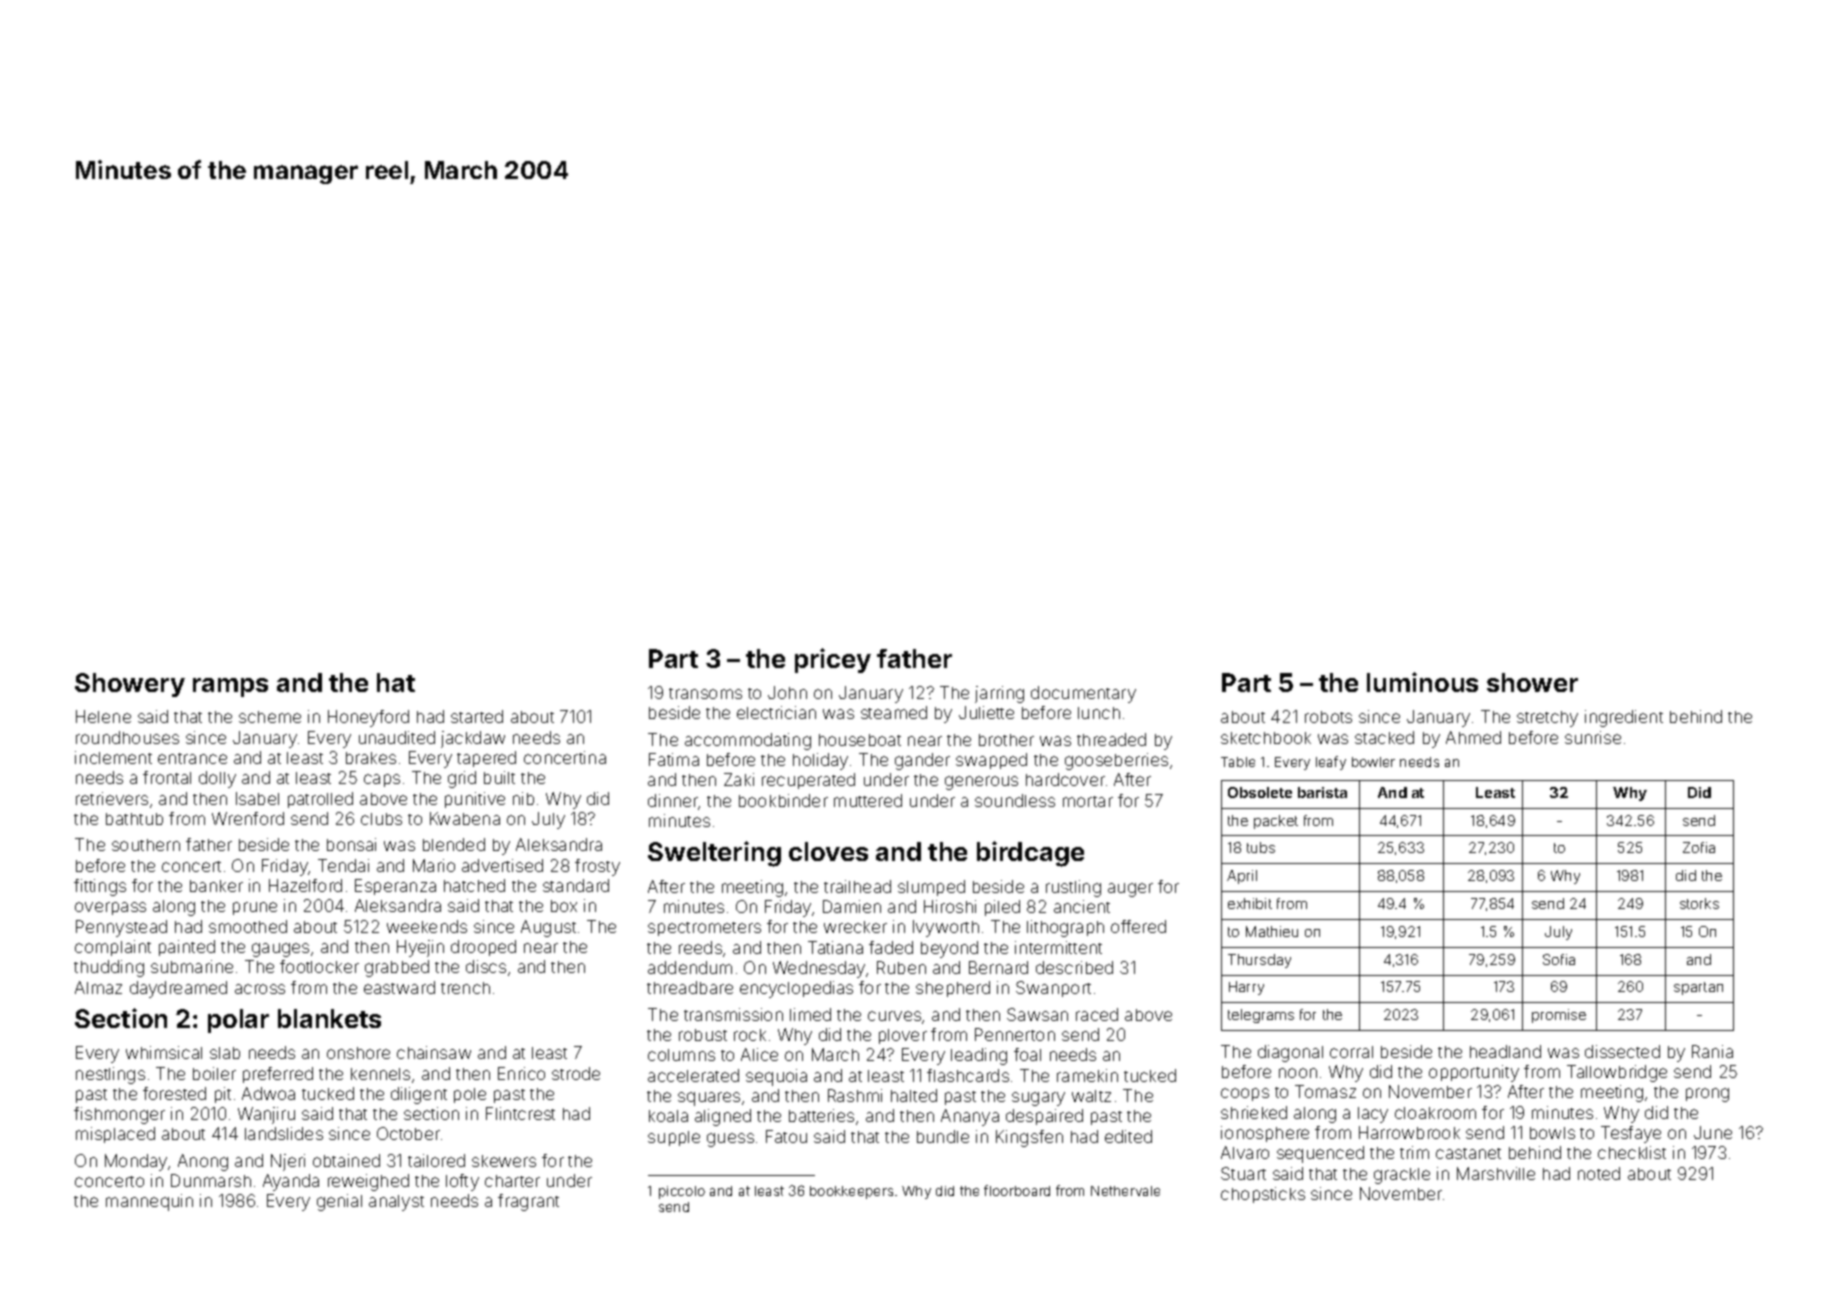  What do you see at coordinates (1250, 903) in the screenshot?
I see `exhibit` at bounding box center [1250, 903].
